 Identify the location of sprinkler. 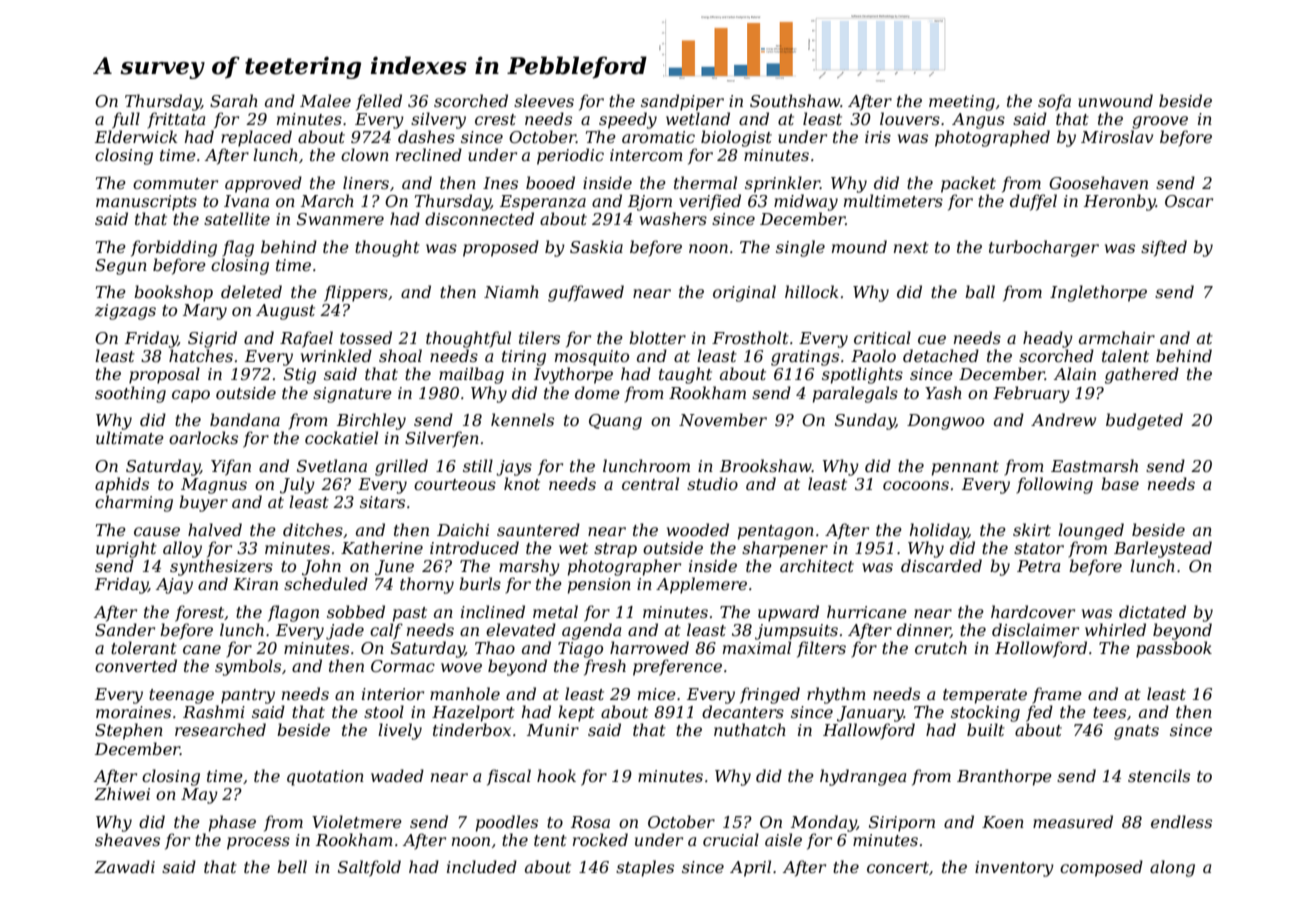
(782, 184).
